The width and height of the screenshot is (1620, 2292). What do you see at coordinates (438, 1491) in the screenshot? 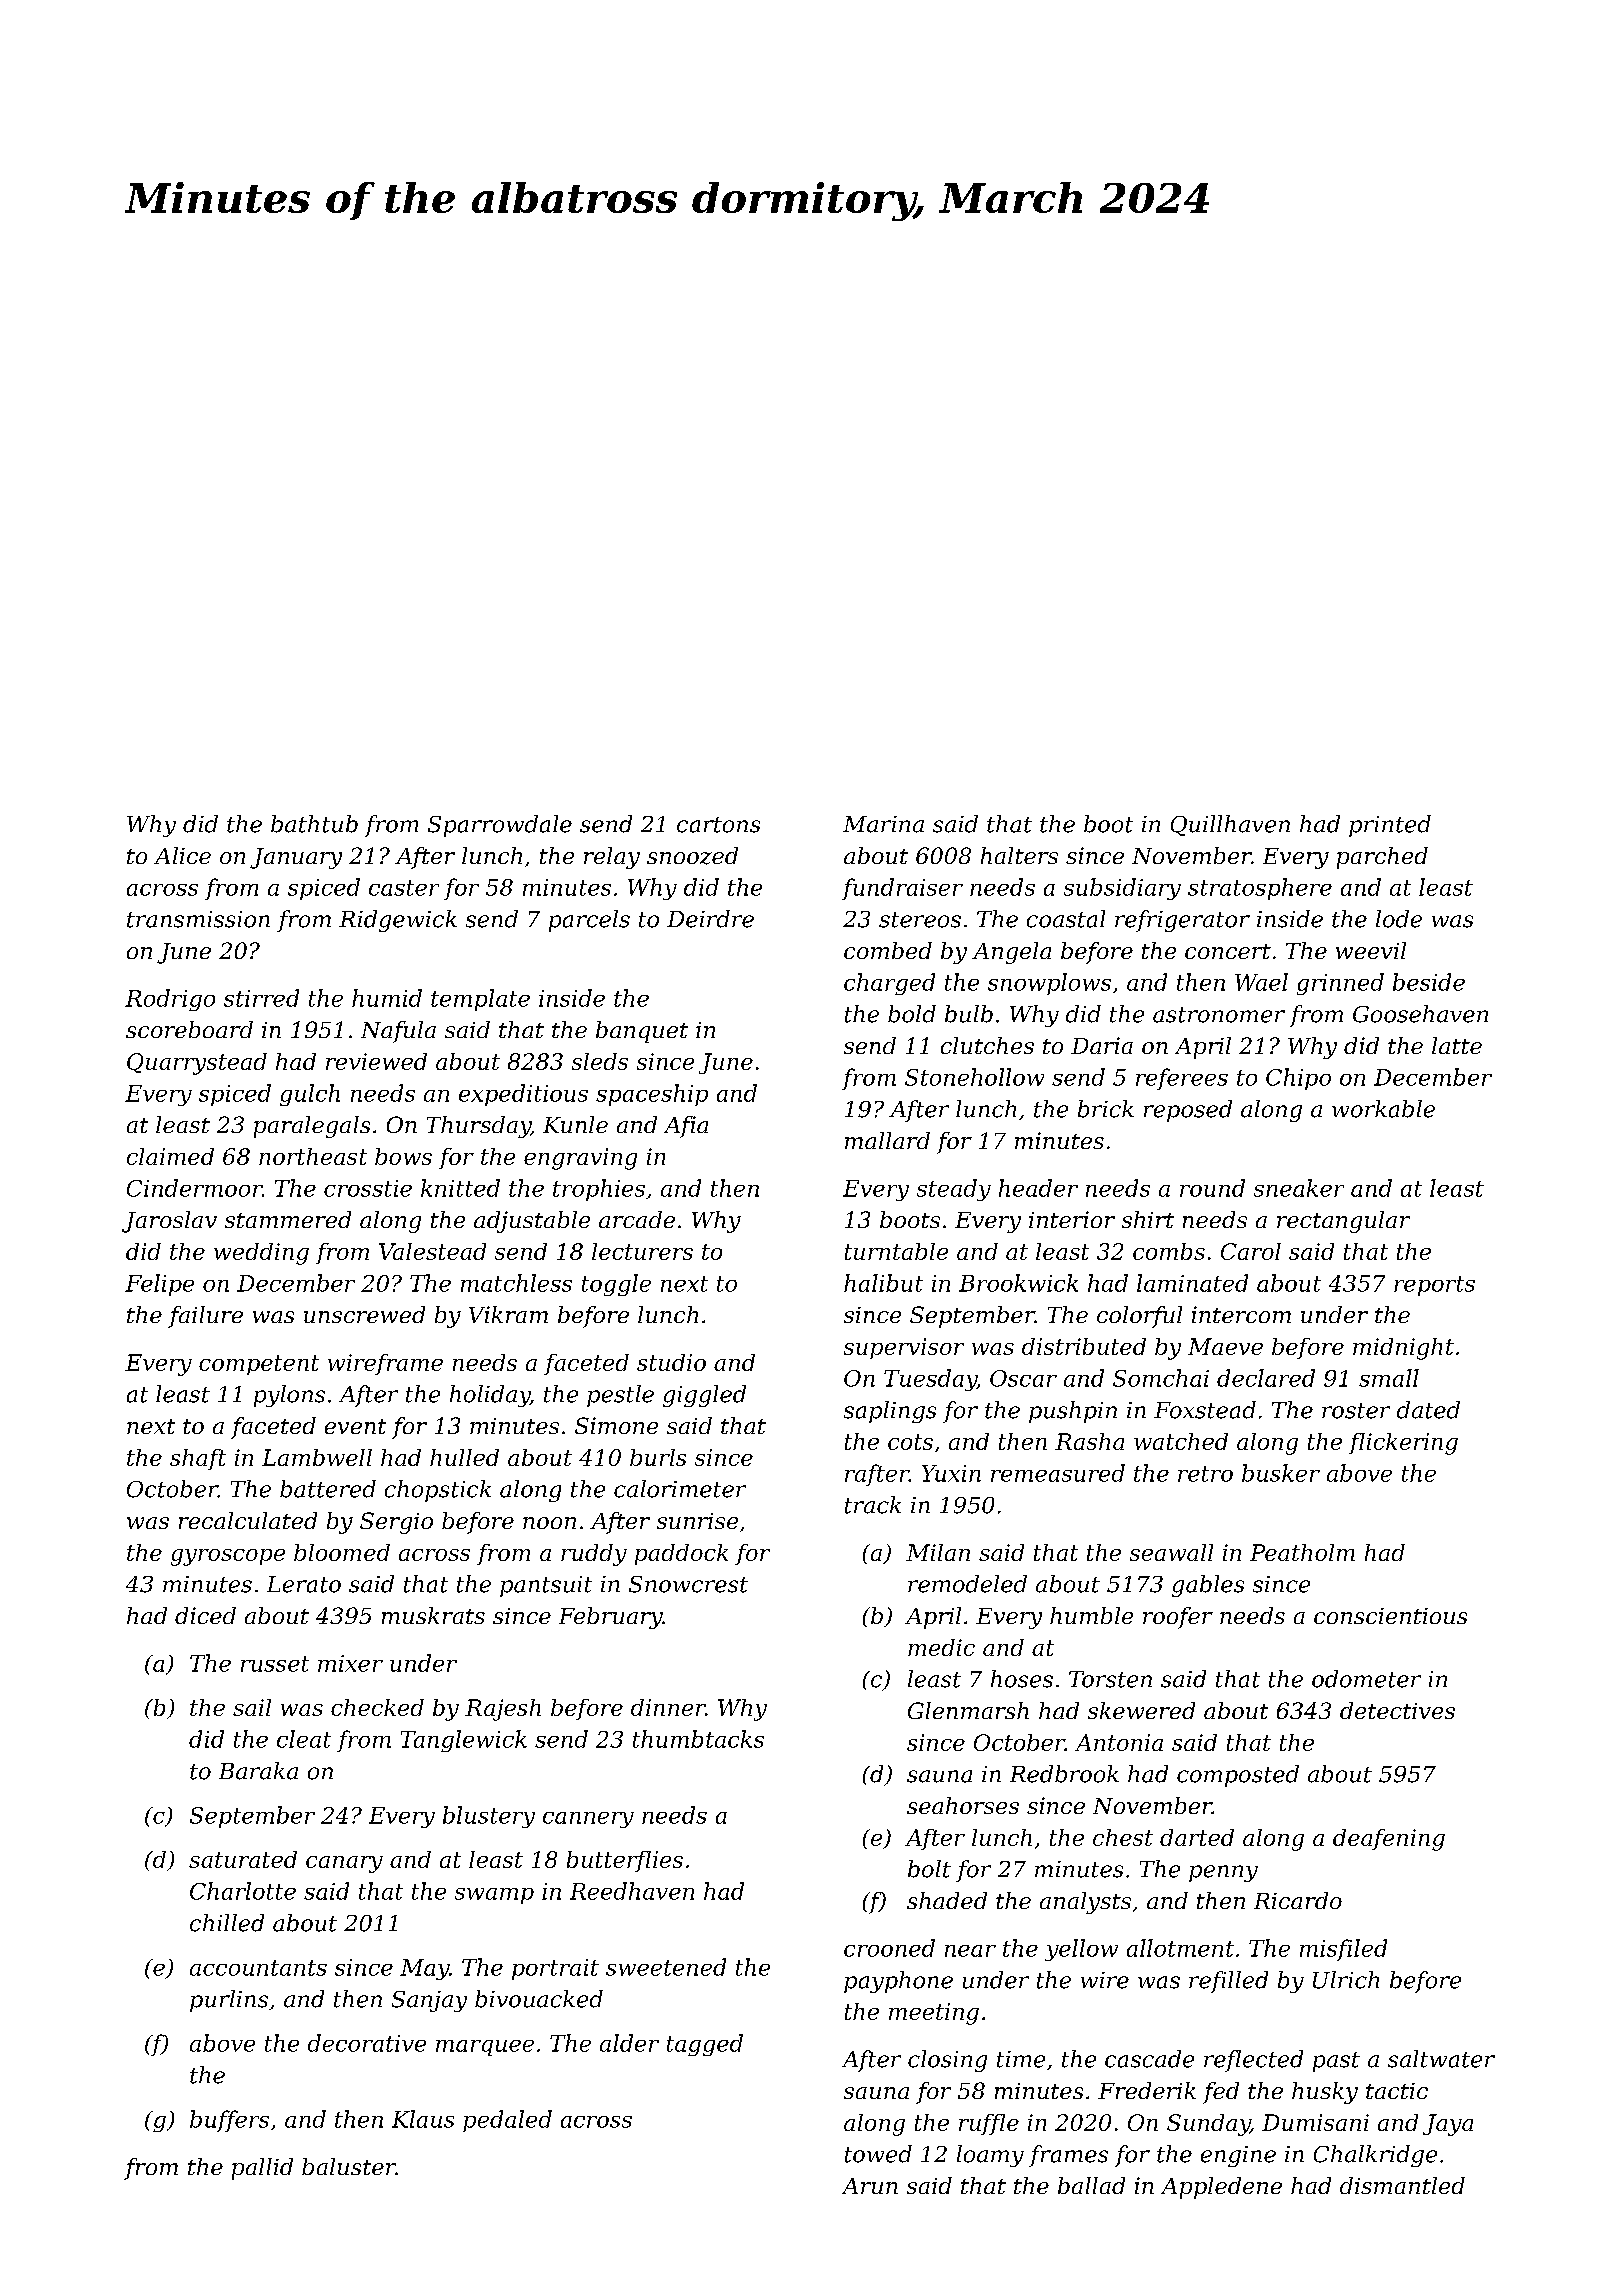
I see `chopstick` at bounding box center [438, 1491].
